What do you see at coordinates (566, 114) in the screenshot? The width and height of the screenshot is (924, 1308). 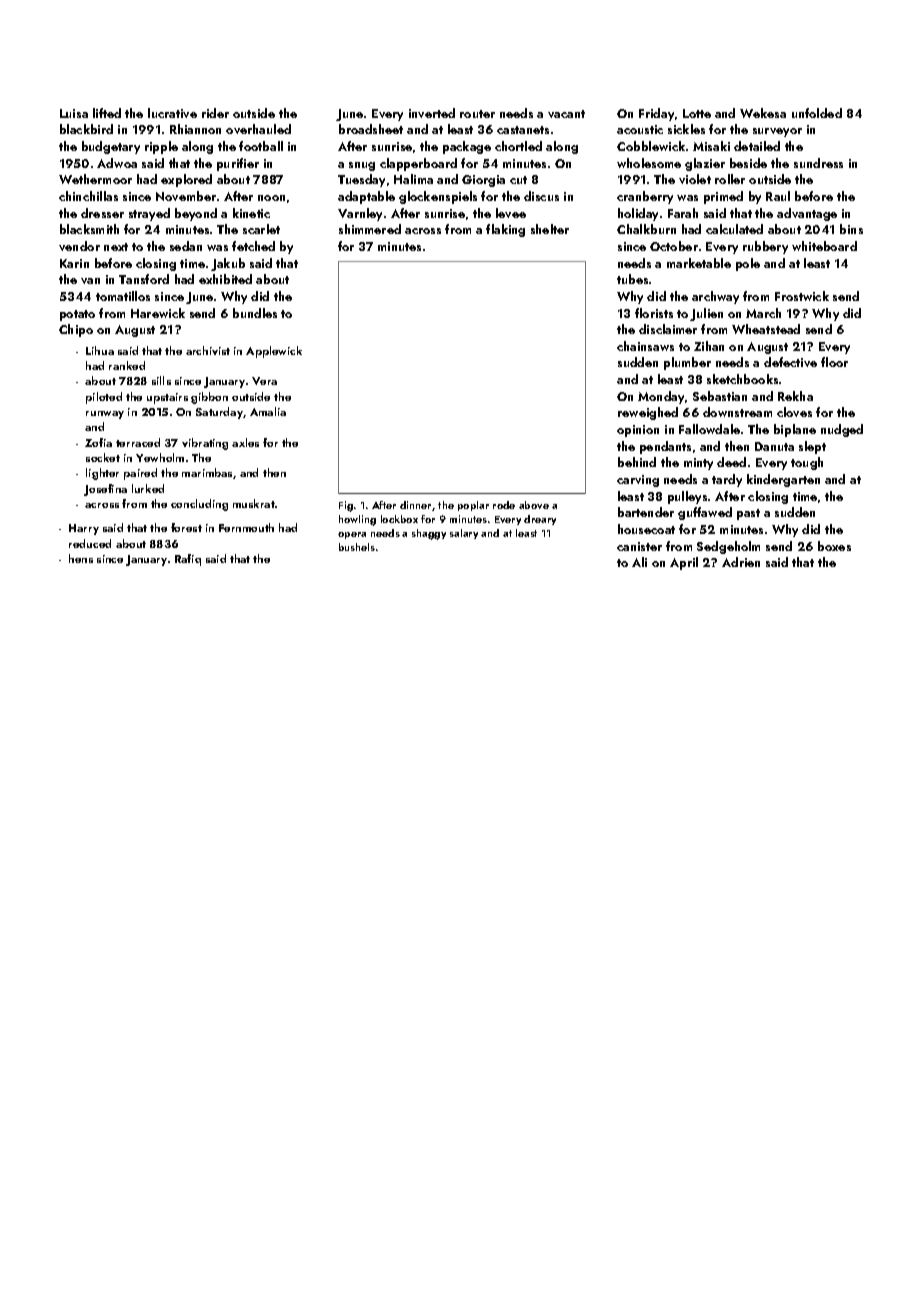 I see `vacant` at bounding box center [566, 114].
